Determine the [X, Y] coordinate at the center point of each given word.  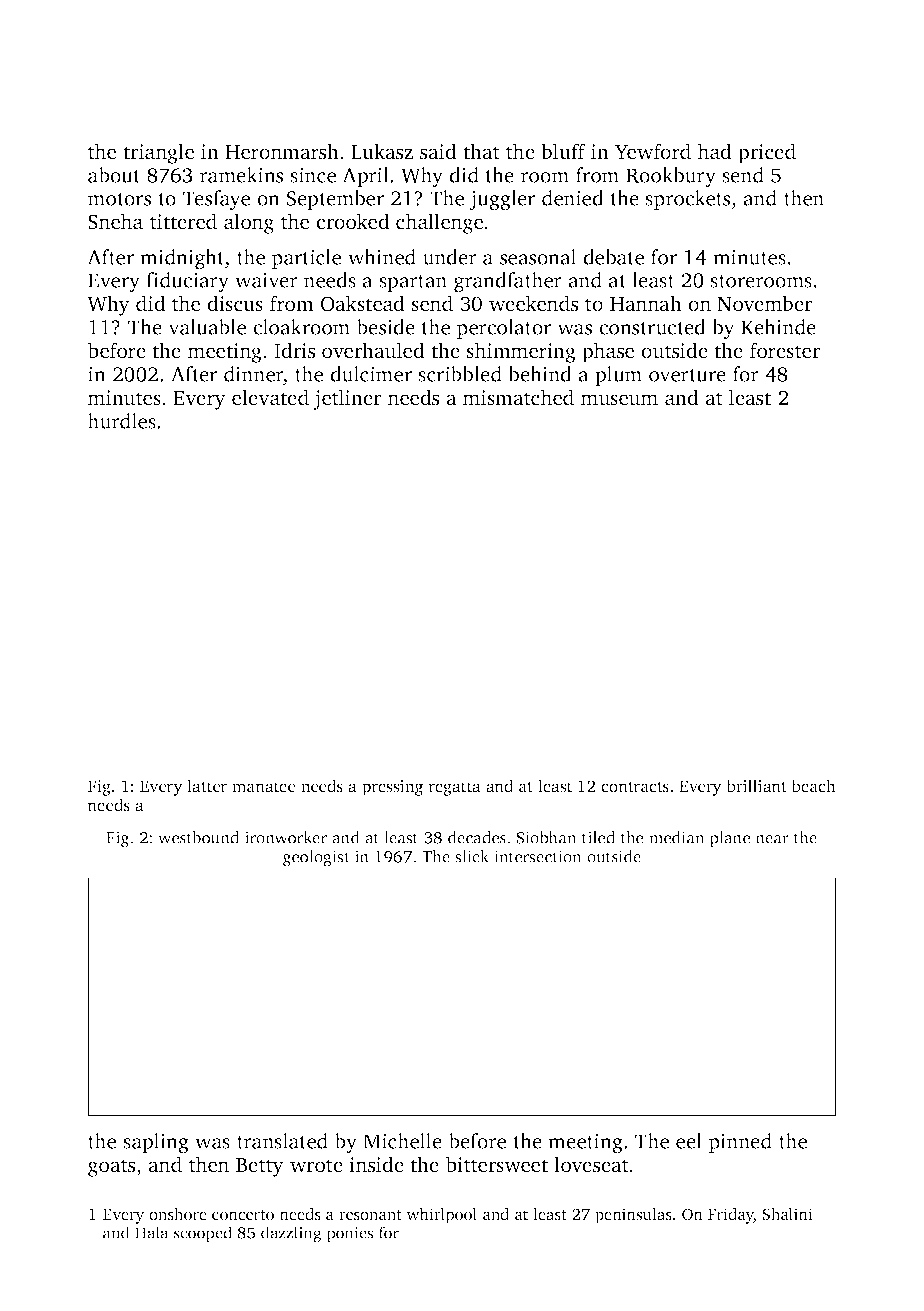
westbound [198, 837]
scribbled [460, 374]
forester [785, 350]
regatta [455, 789]
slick [472, 856]
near [772, 839]
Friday [731, 1216]
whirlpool [441, 1216]
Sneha [115, 221]
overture [687, 375]
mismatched [518, 397]
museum [619, 400]
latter [207, 785]
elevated [270, 397]
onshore [178, 1214]
